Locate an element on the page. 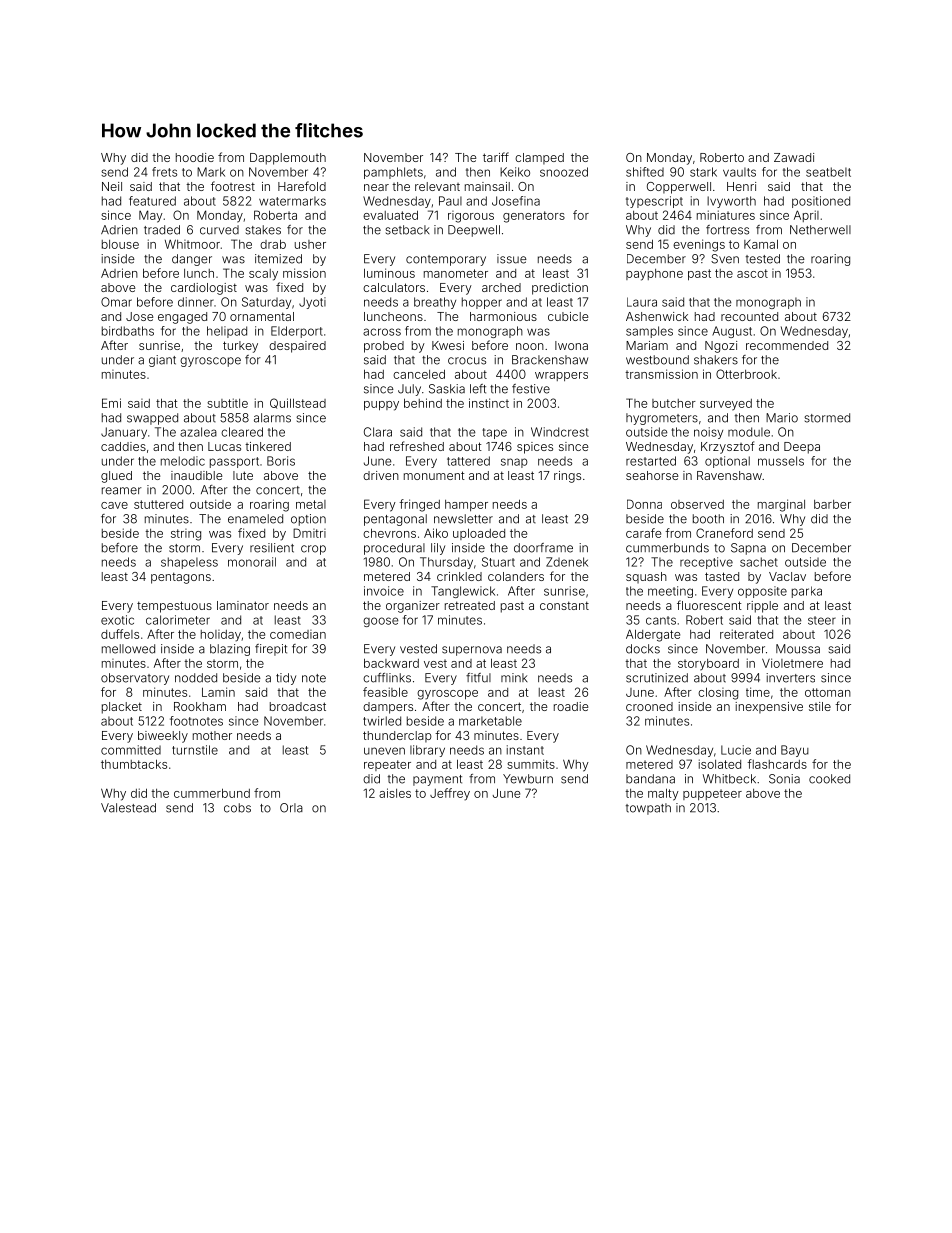 The image size is (952, 1233). Saturday is located at coordinates (266, 303).
